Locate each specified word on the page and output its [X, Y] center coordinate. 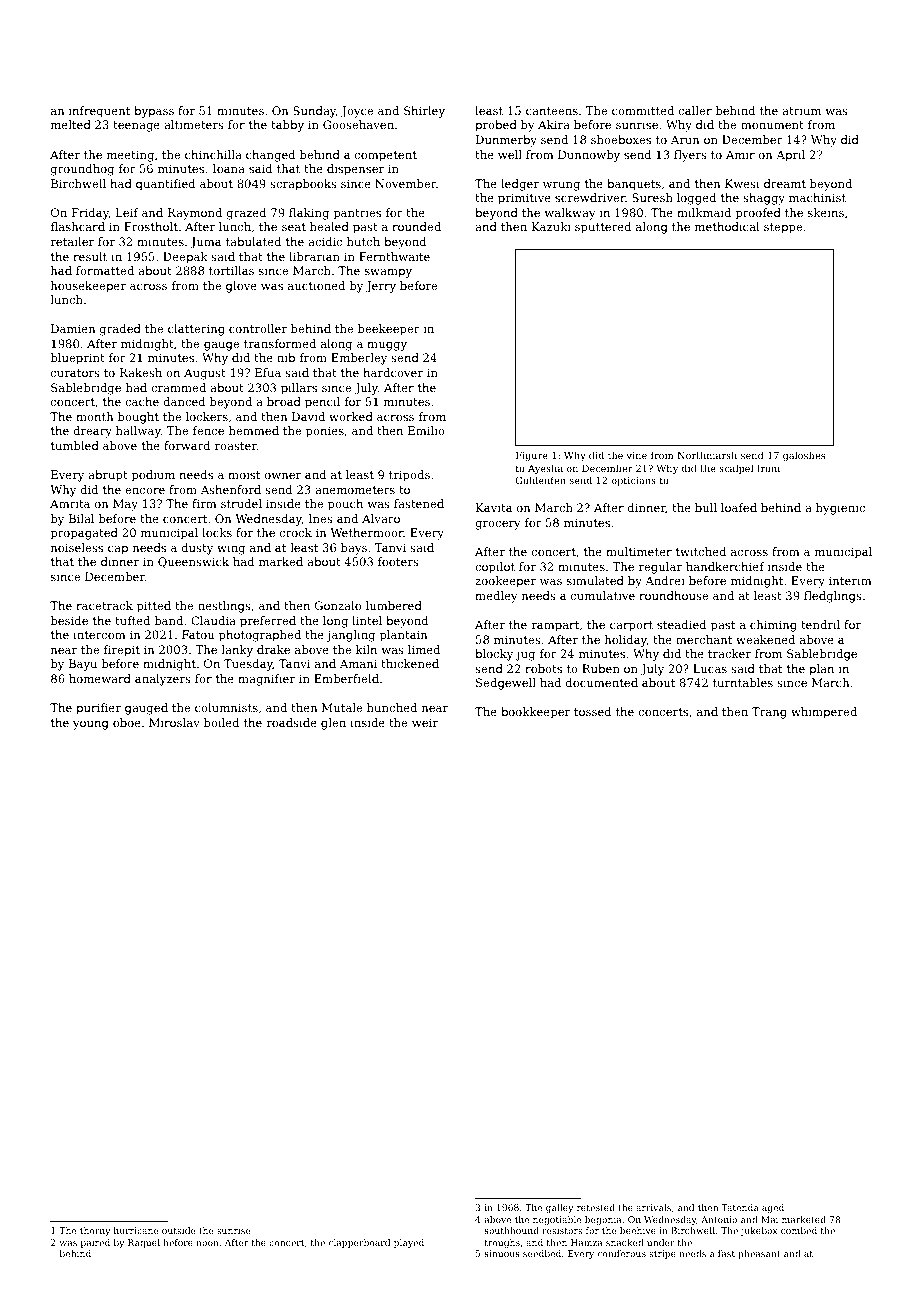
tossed [592, 711]
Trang [769, 713]
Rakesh [141, 372]
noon [207, 1243]
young [91, 725]
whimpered [824, 713]
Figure [532, 456]
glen [333, 724]
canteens [552, 111]
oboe [127, 722]
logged [696, 199]
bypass [154, 112]
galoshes [804, 456]
